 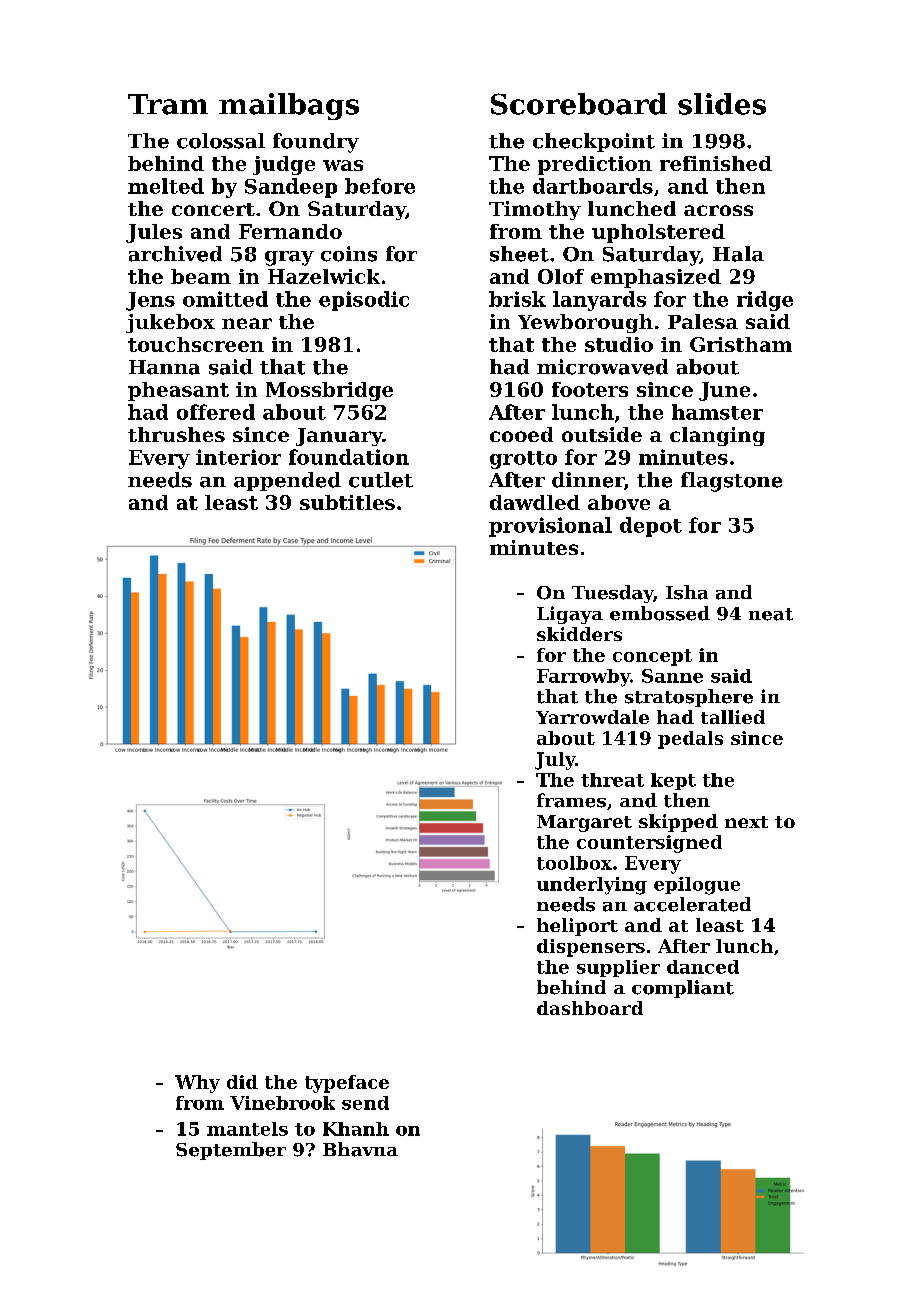 What do you see at coordinates (247, 1129) in the screenshot?
I see `mantels` at bounding box center [247, 1129].
